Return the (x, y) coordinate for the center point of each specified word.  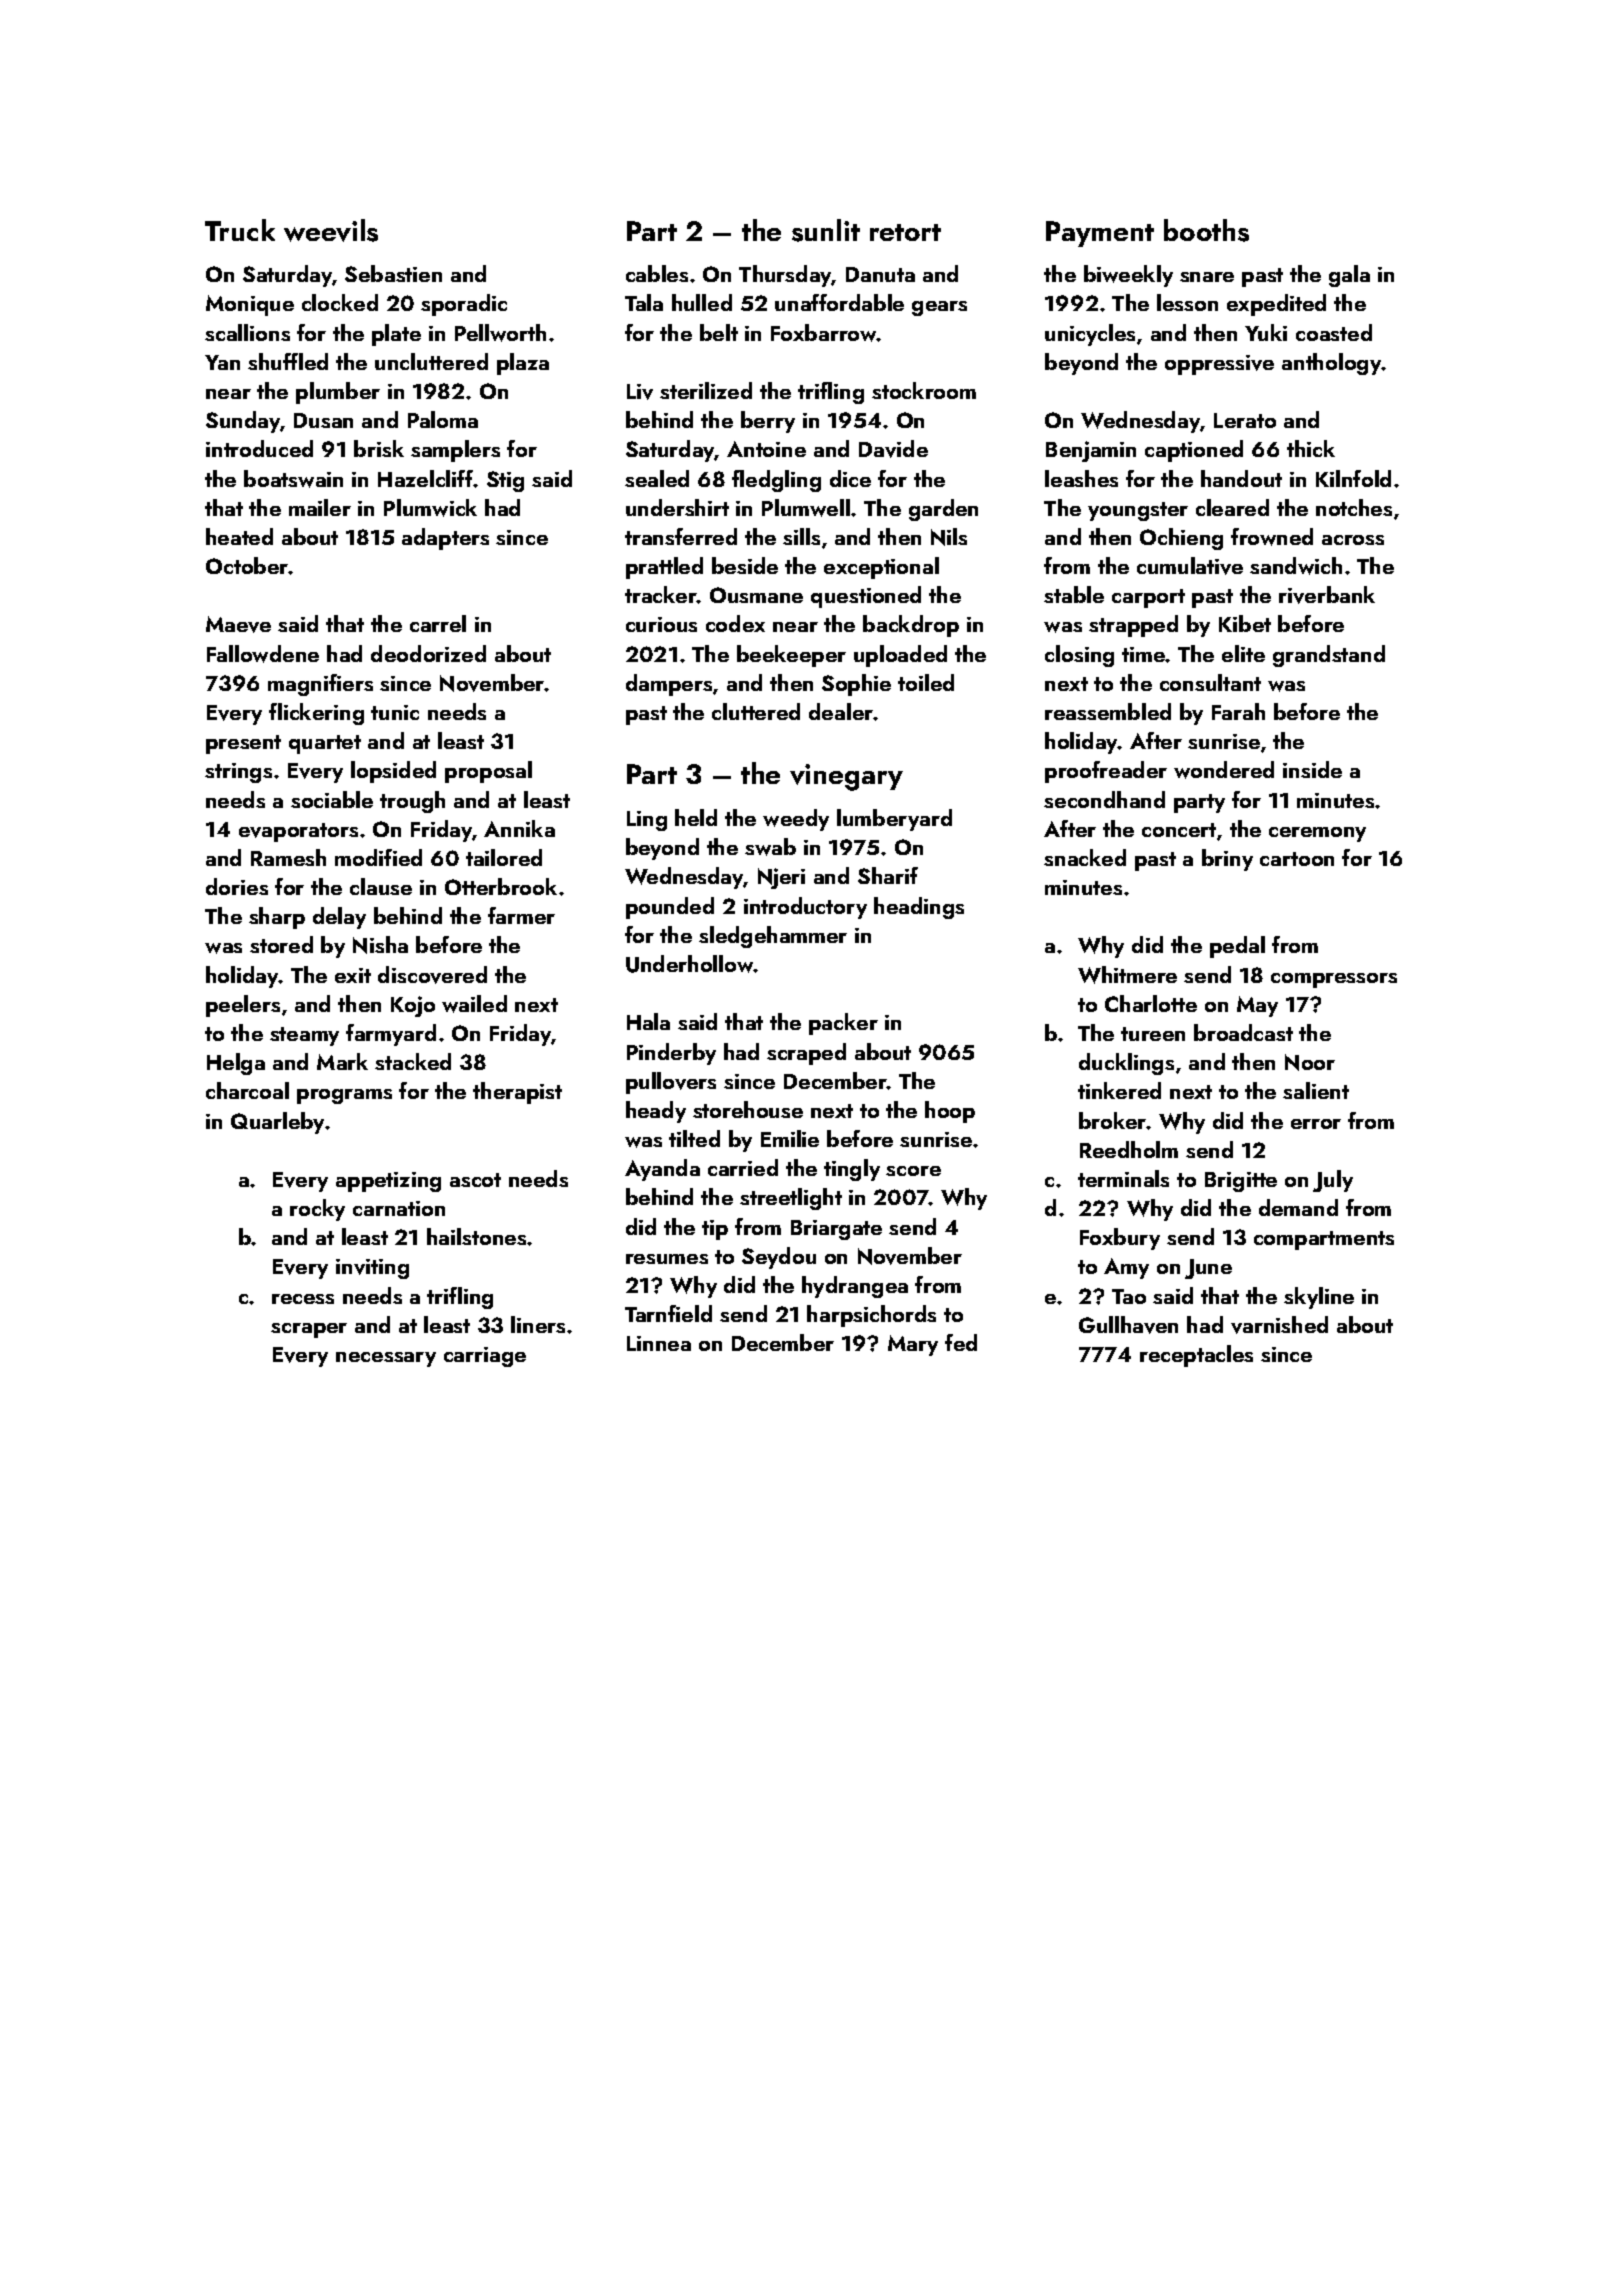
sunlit (826, 230)
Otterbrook (501, 886)
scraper (309, 1330)
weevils (331, 230)
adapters (445, 539)
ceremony (1317, 834)
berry (768, 422)
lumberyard (894, 820)
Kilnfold (1353, 478)
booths (1206, 230)
